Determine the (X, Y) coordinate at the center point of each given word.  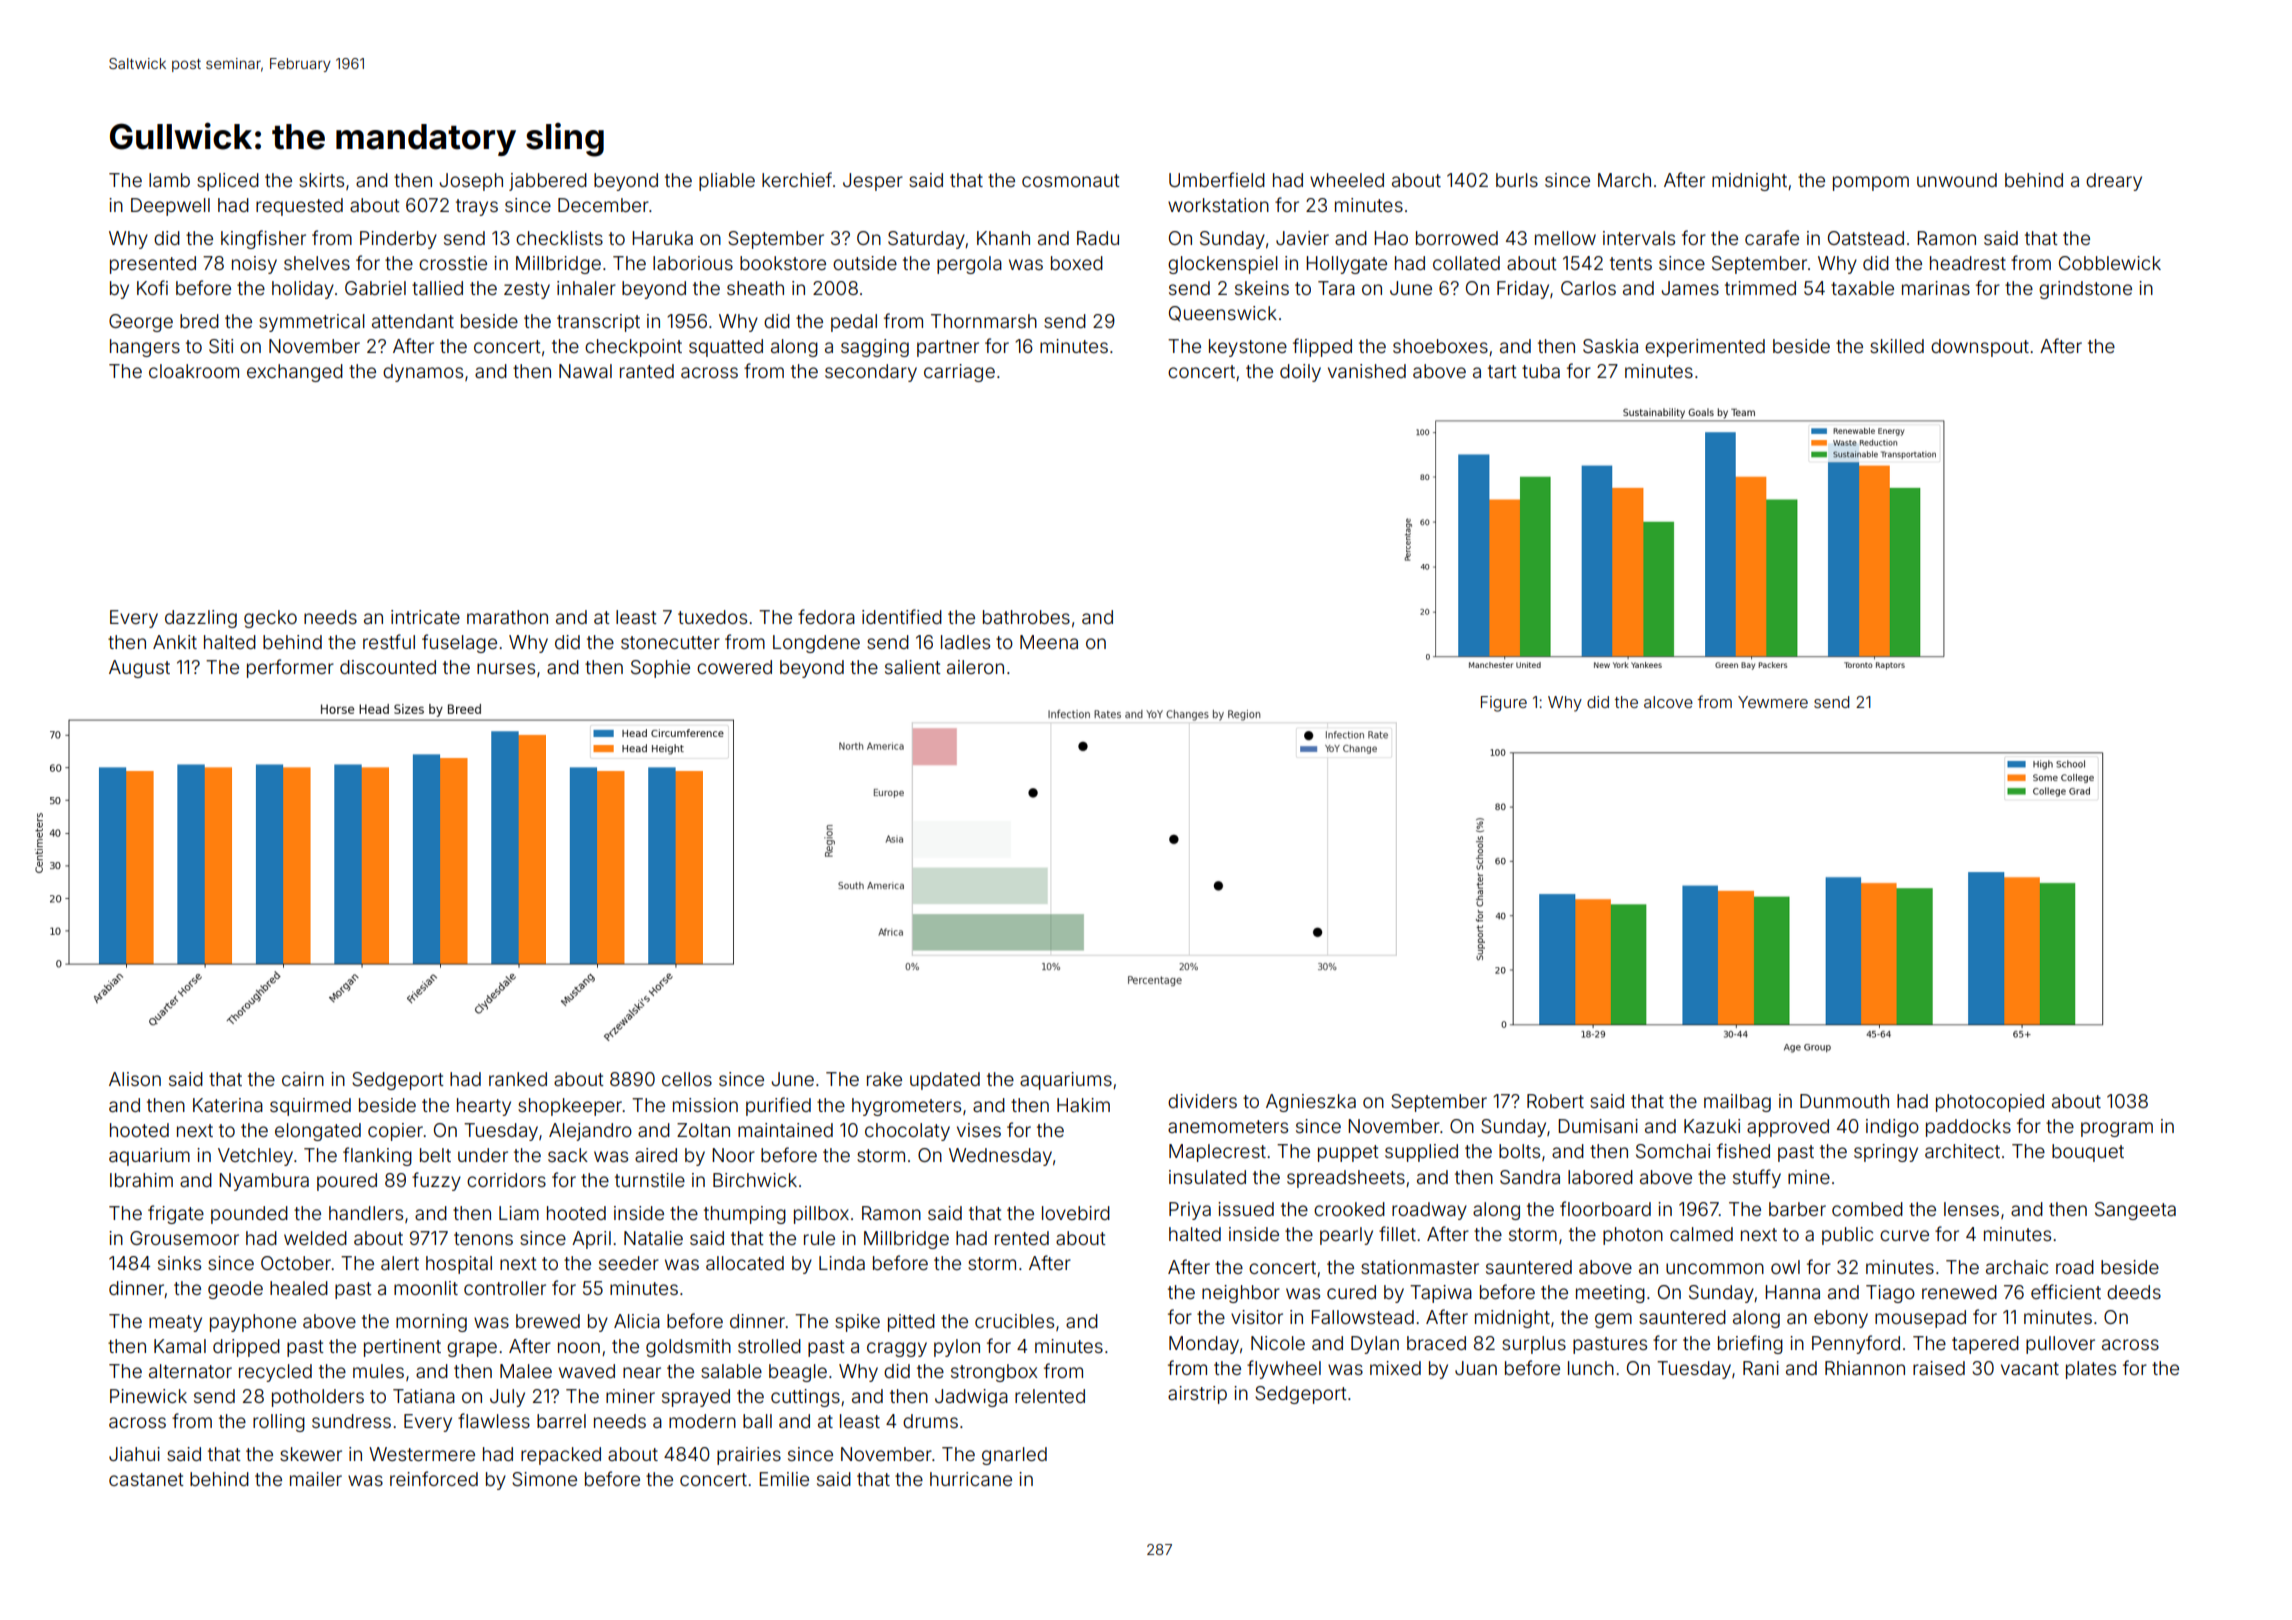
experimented (1705, 348)
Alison (135, 1079)
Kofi (152, 287)
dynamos (423, 373)
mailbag (1737, 1103)
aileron (975, 667)
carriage (959, 373)
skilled (1897, 346)
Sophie (660, 669)
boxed (1077, 263)
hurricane (971, 1479)
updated (945, 1081)
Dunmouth (1844, 1101)
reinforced (434, 1478)
